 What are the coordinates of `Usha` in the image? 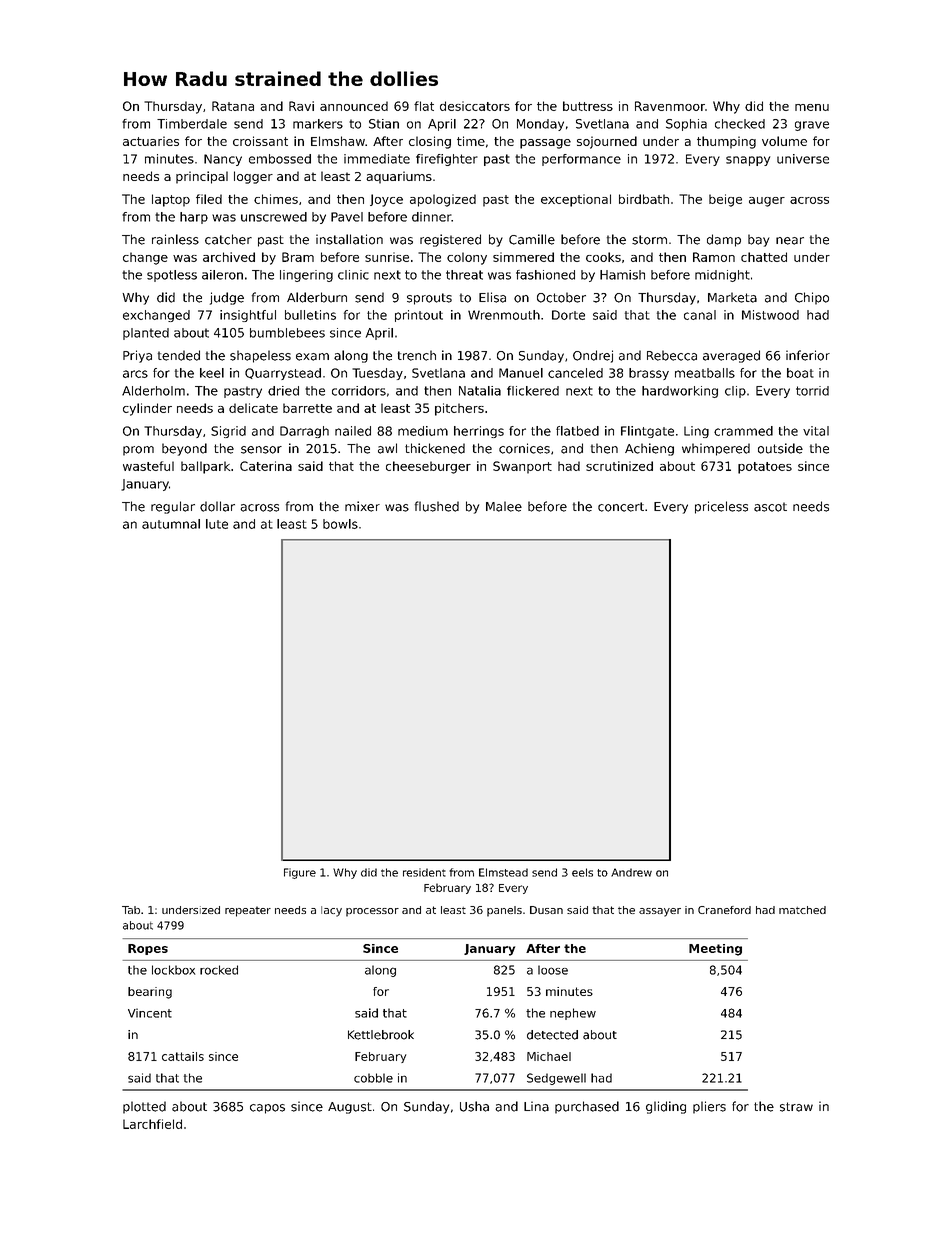 It's located at (474, 1106).
